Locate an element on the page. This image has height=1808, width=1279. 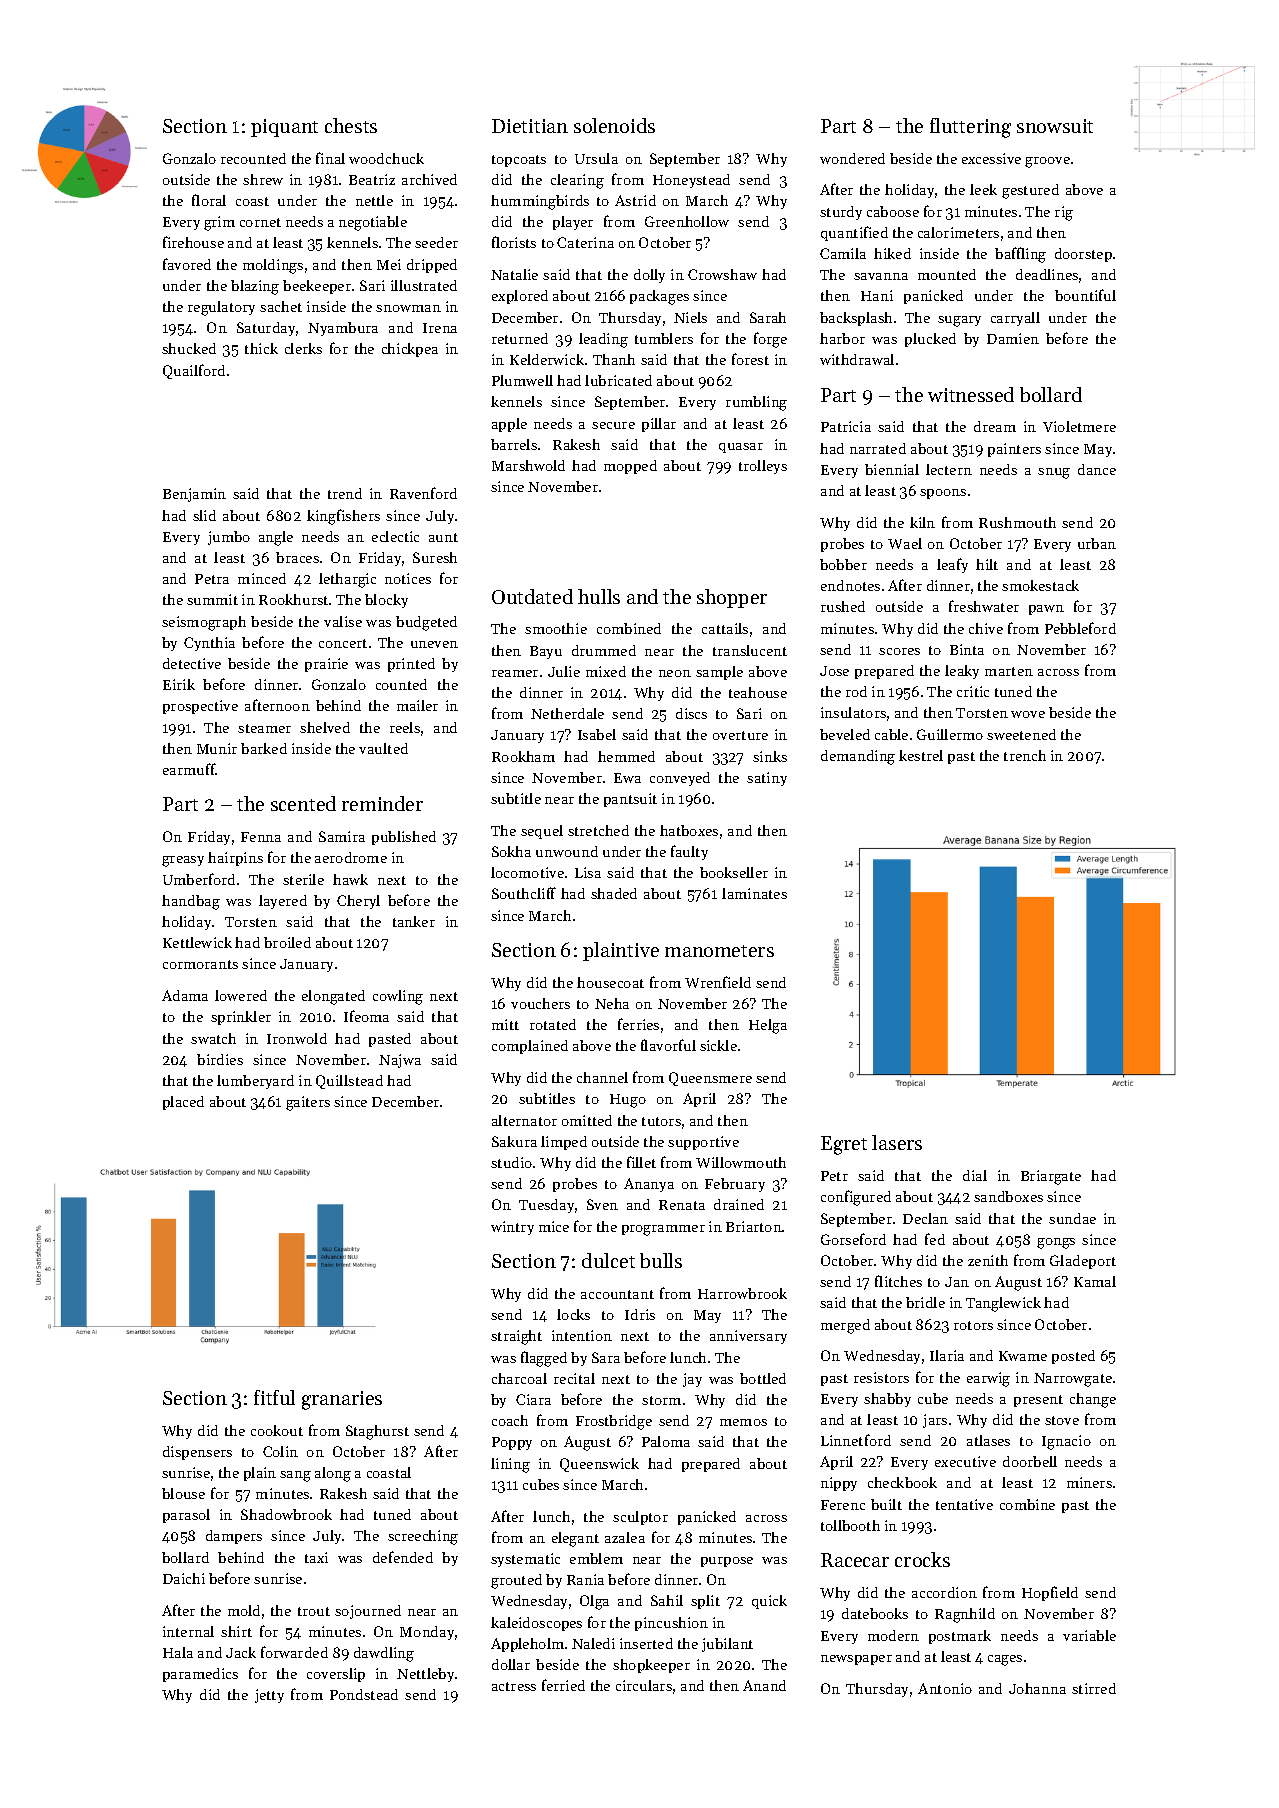
tumblers is located at coordinates (664, 338).
